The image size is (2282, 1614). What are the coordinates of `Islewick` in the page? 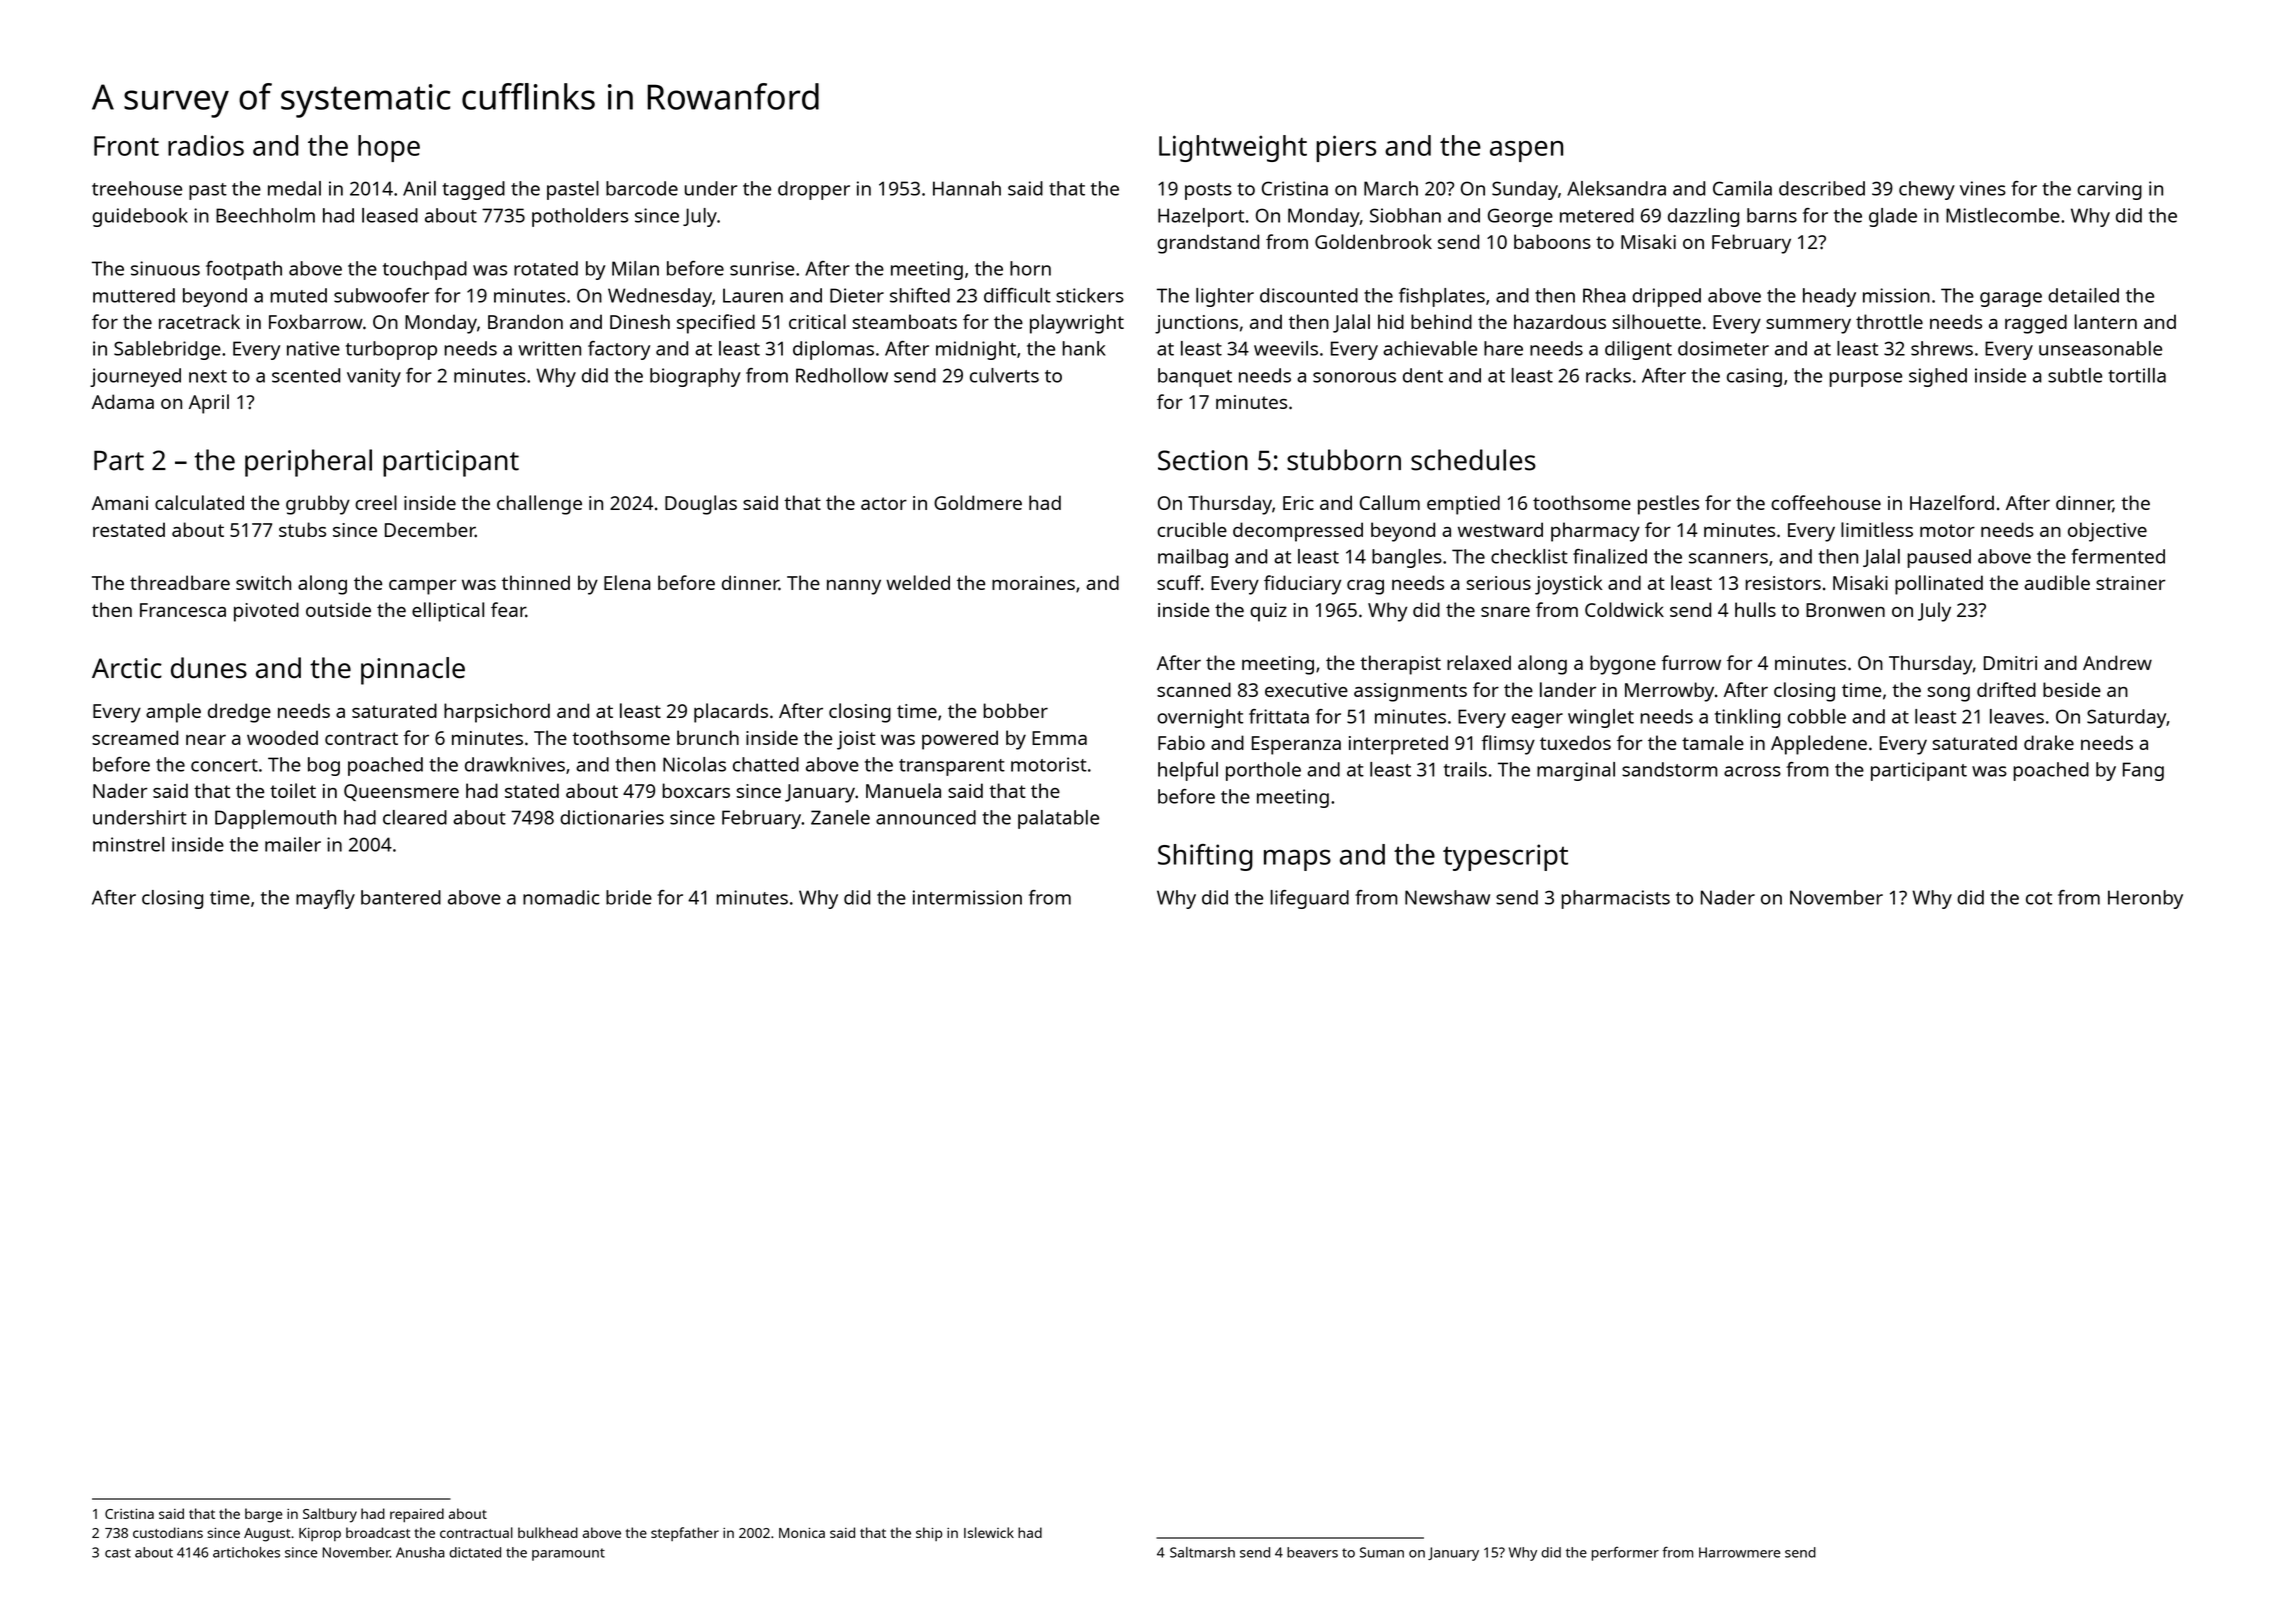 It's located at (989, 1532).
